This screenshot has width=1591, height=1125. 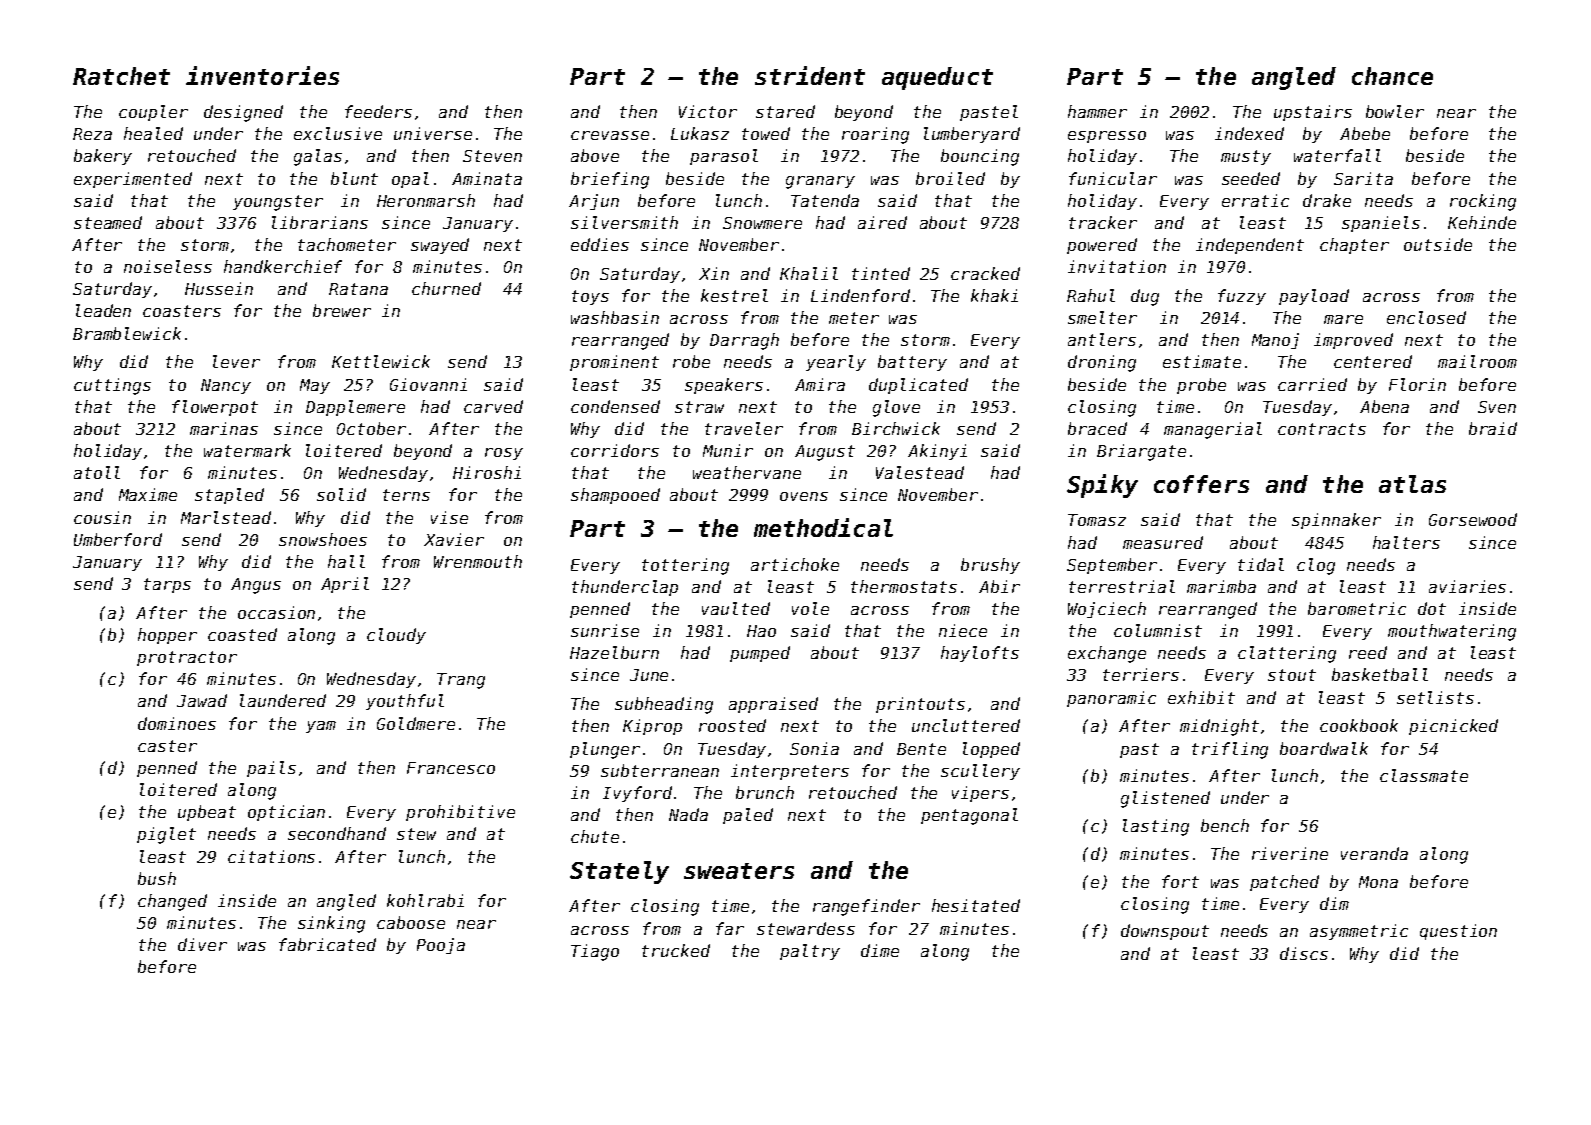 I want to click on granary, so click(x=820, y=182).
